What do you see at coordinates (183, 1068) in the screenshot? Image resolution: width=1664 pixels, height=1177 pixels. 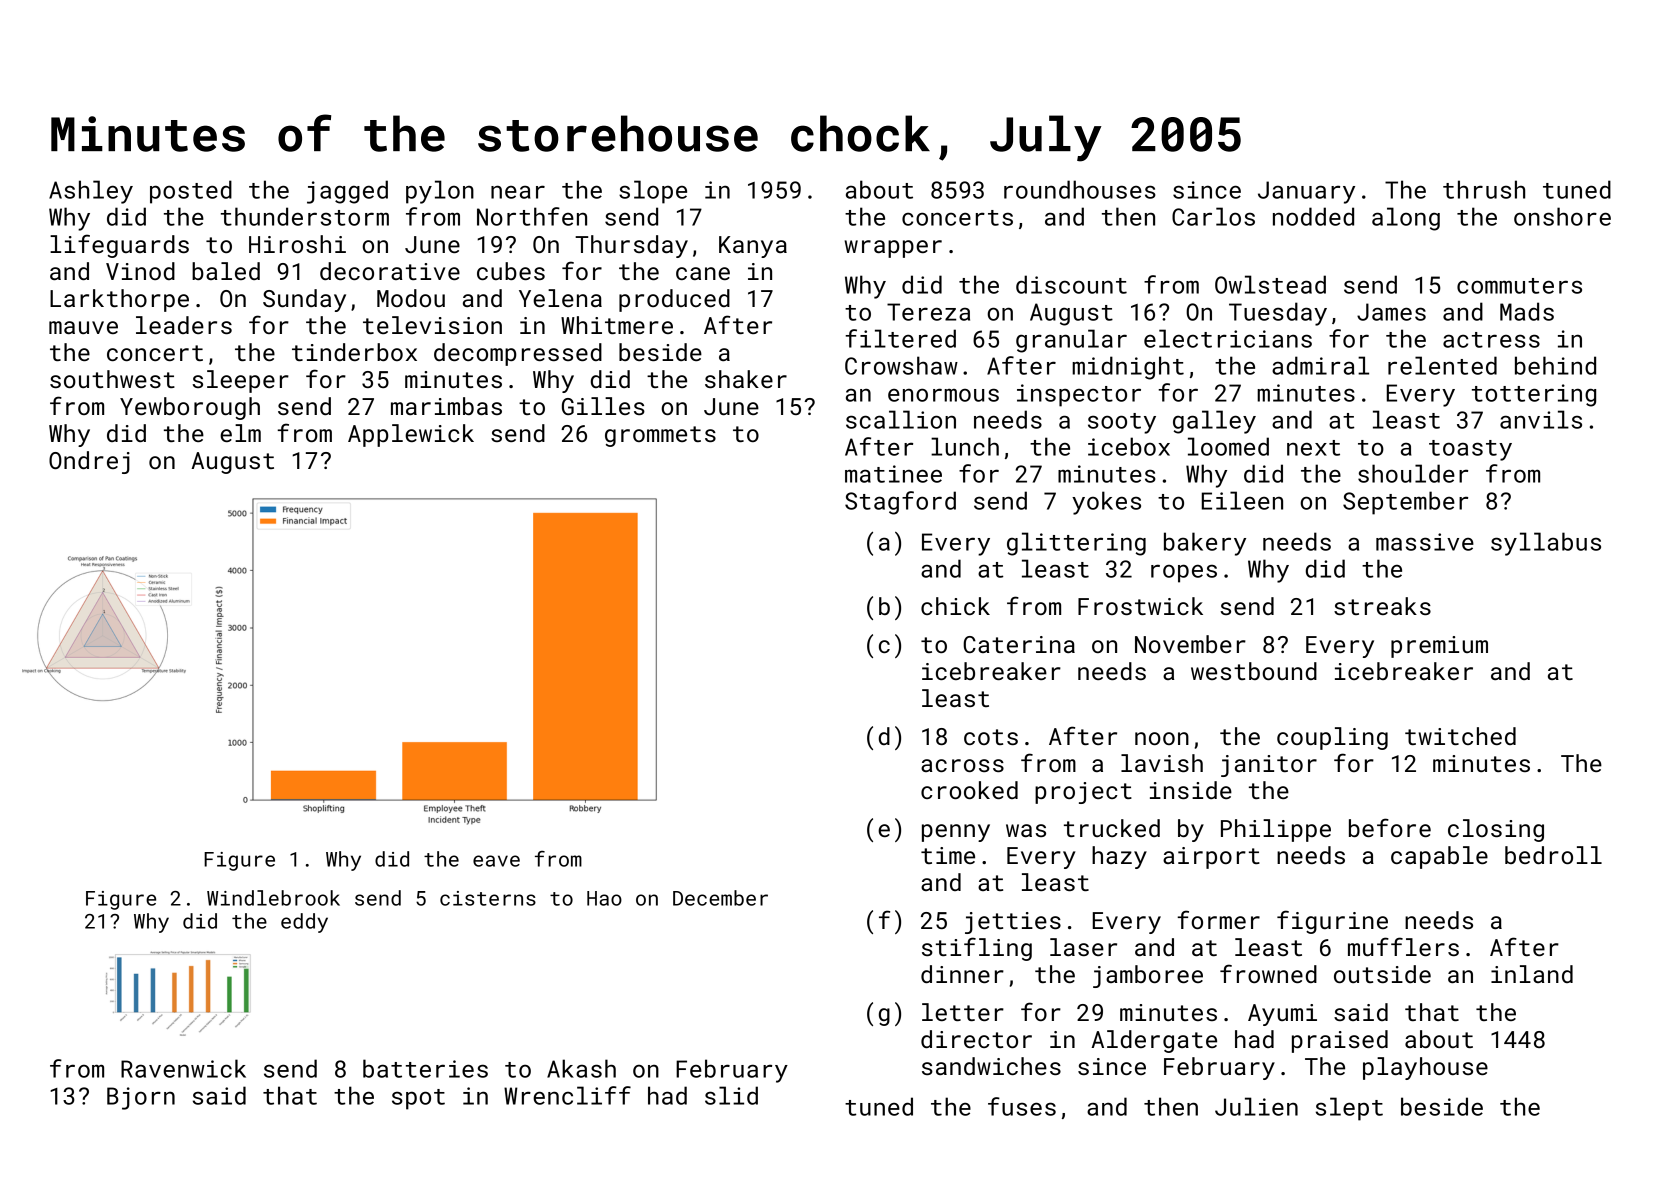 I see `Ravenwick` at bounding box center [183, 1068].
